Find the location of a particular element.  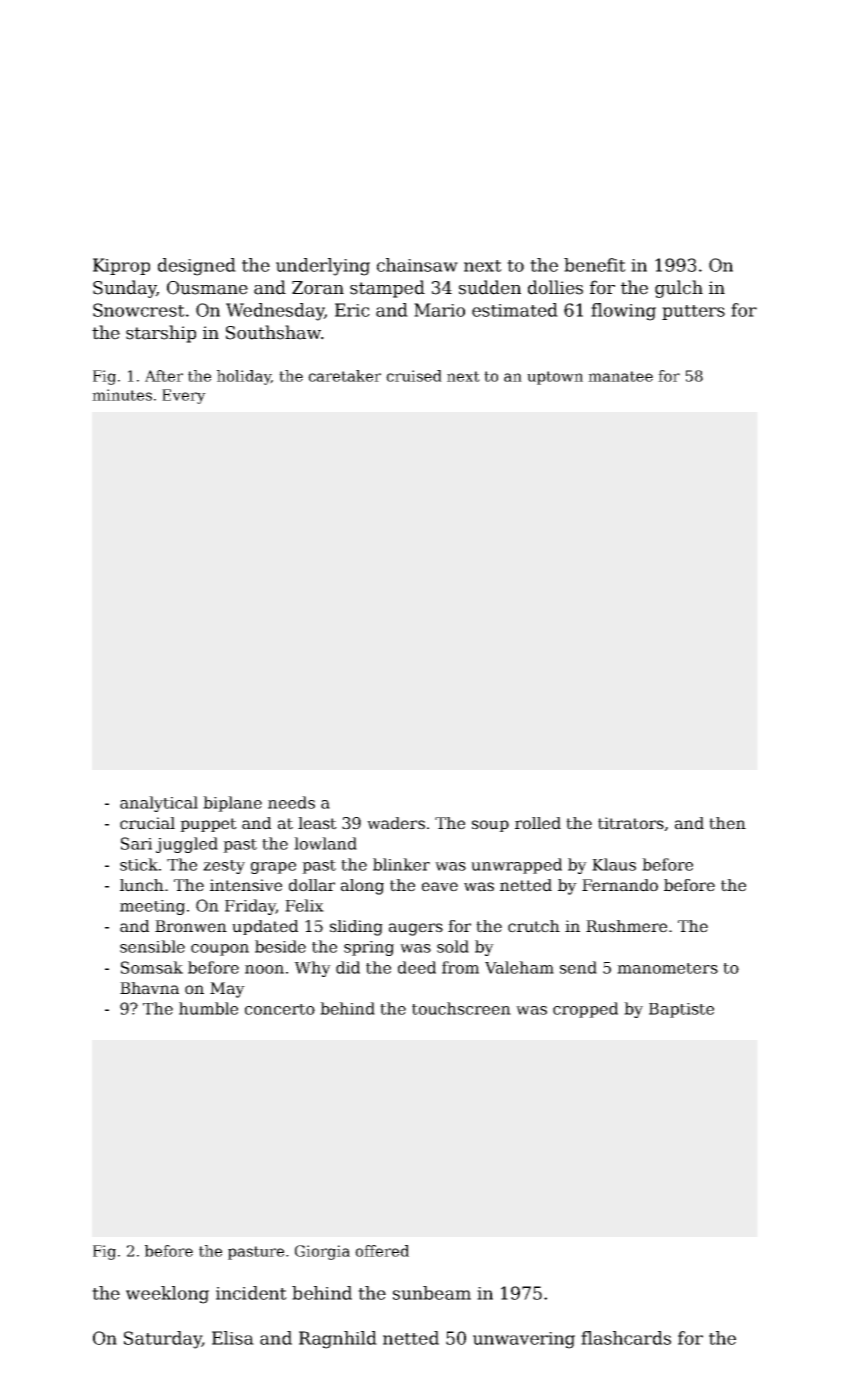

benefit is located at coordinates (595, 265).
